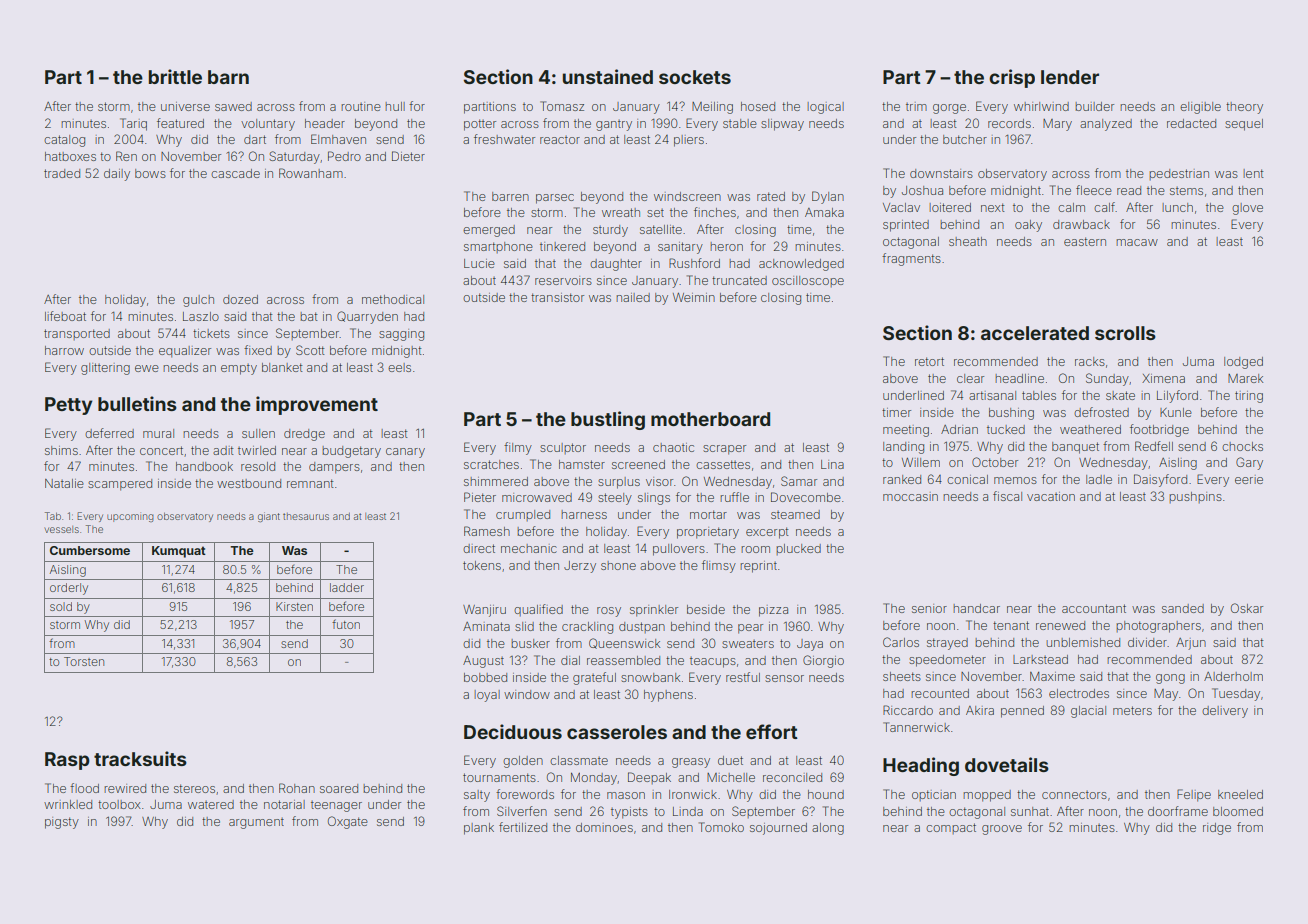 This screenshot has height=924, width=1308. What do you see at coordinates (608, 420) in the screenshot?
I see `bustling` at bounding box center [608, 420].
